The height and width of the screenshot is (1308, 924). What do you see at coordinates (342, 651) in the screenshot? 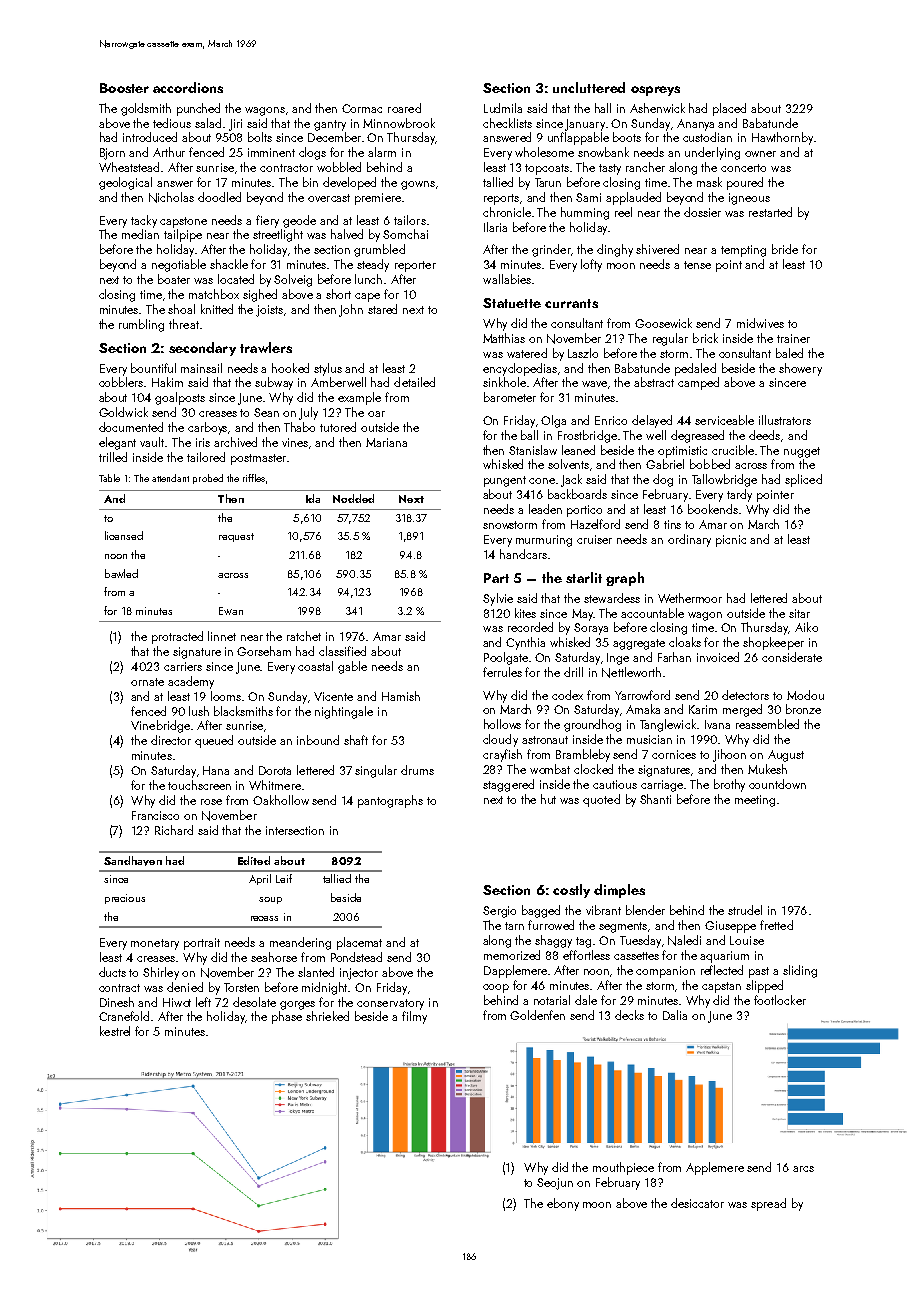
I see `classified` at bounding box center [342, 651].
